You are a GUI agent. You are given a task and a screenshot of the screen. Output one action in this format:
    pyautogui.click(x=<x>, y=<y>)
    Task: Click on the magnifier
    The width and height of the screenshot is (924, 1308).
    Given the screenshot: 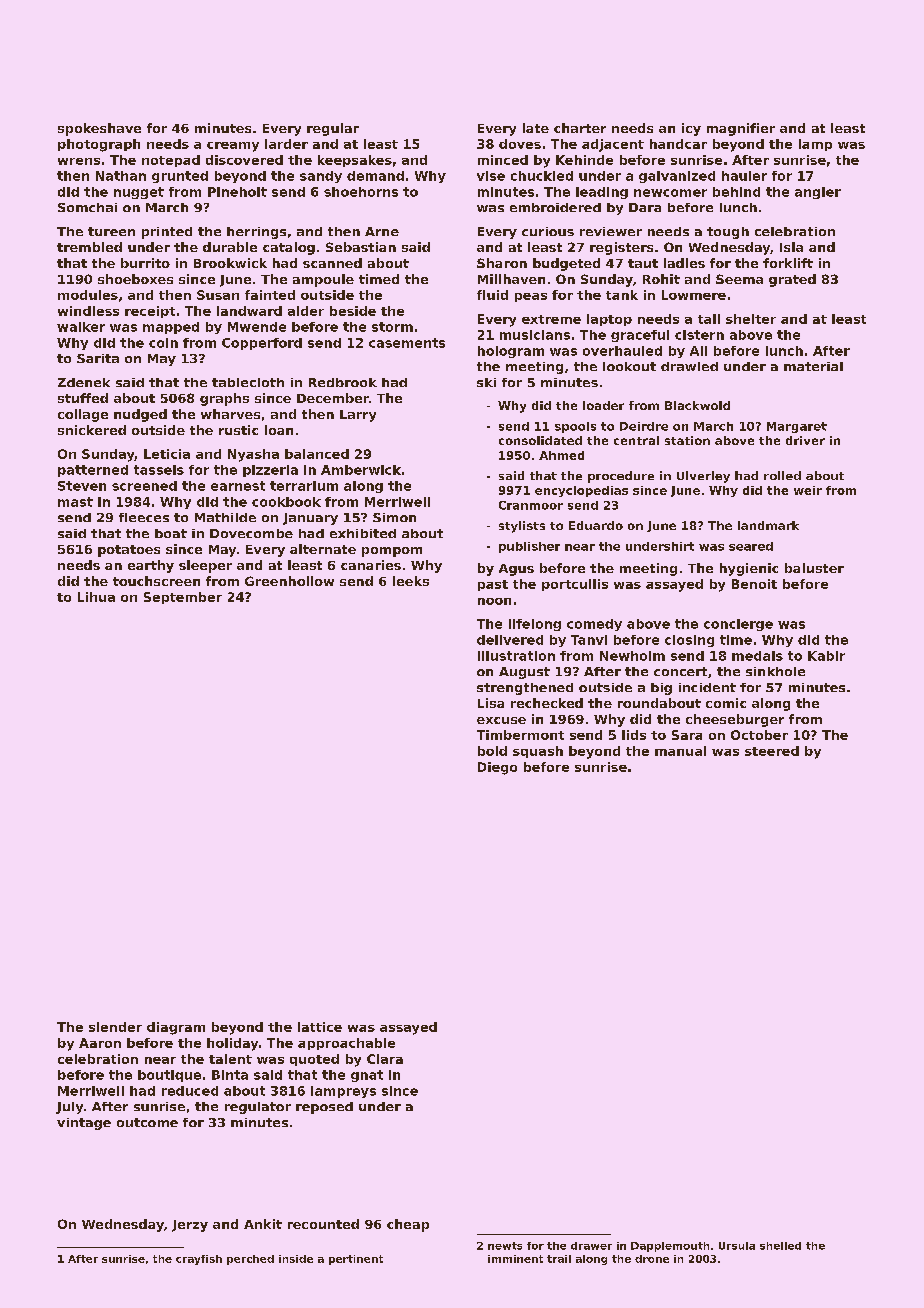 What is the action you would take?
    pyautogui.click(x=741, y=129)
